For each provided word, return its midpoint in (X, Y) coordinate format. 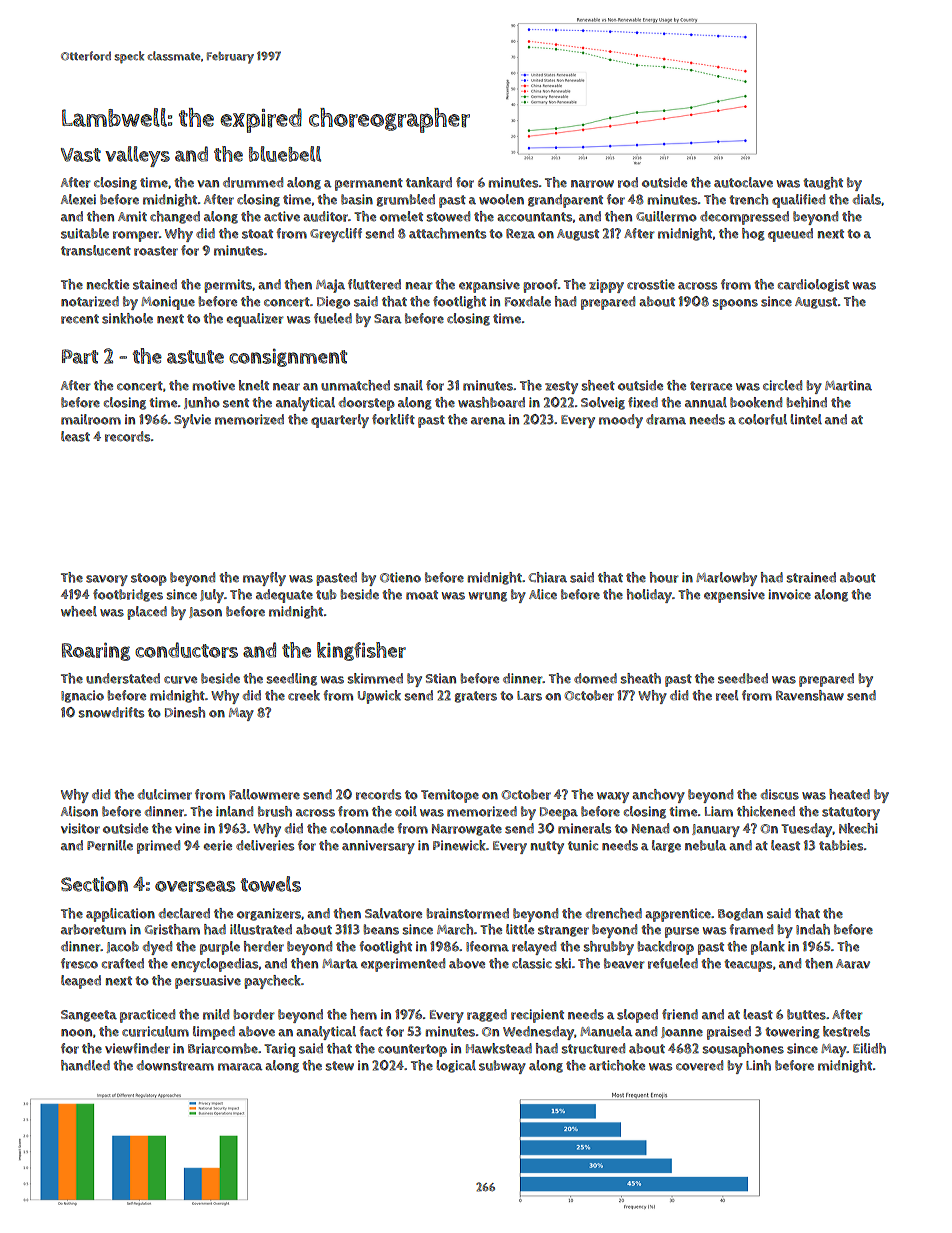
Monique (168, 303)
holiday (649, 596)
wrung (488, 597)
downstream (175, 1065)
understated (123, 678)
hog (753, 234)
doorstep (367, 404)
